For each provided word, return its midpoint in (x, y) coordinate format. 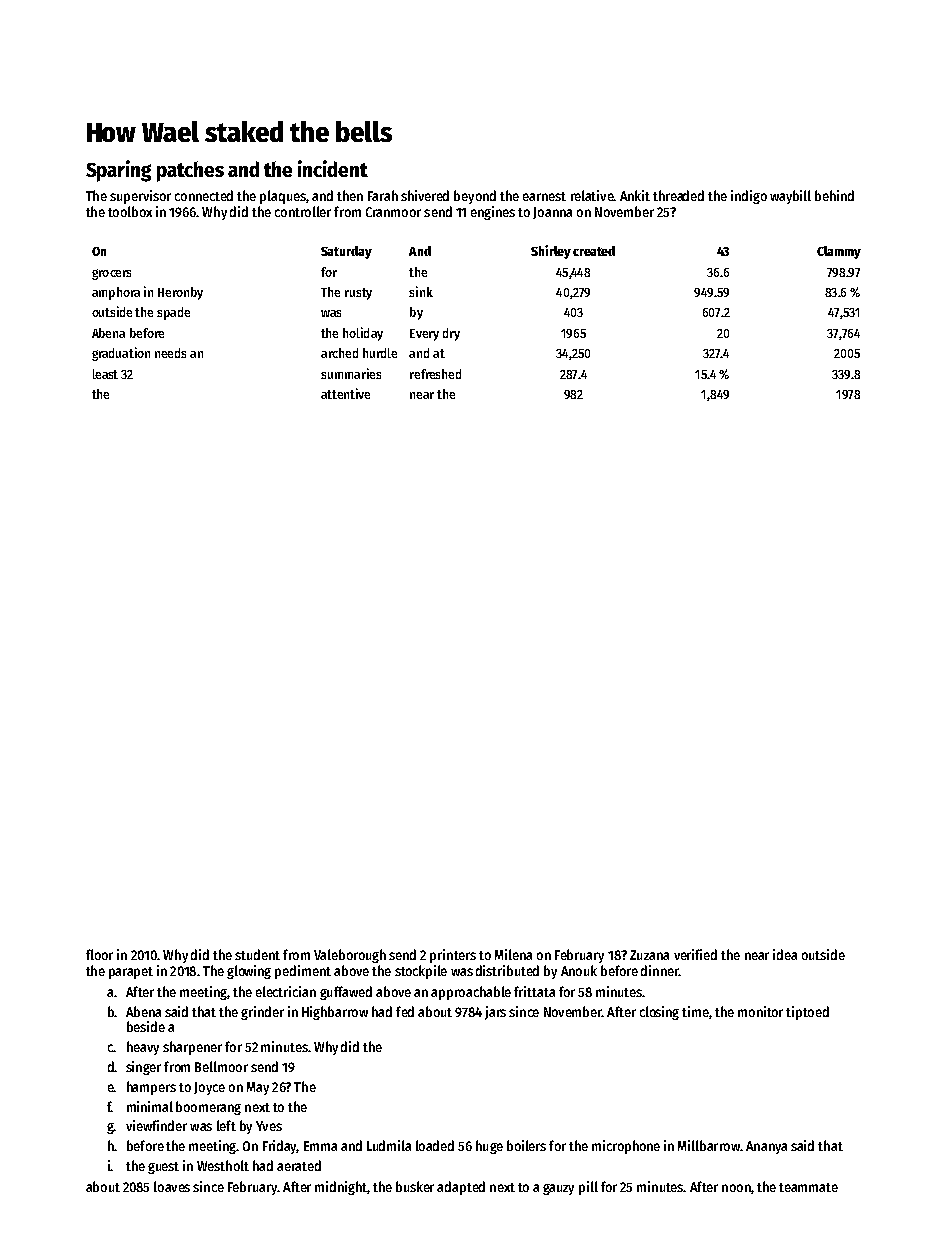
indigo (749, 197)
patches (190, 171)
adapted (461, 1188)
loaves (172, 1186)
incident (333, 168)
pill (588, 1188)
